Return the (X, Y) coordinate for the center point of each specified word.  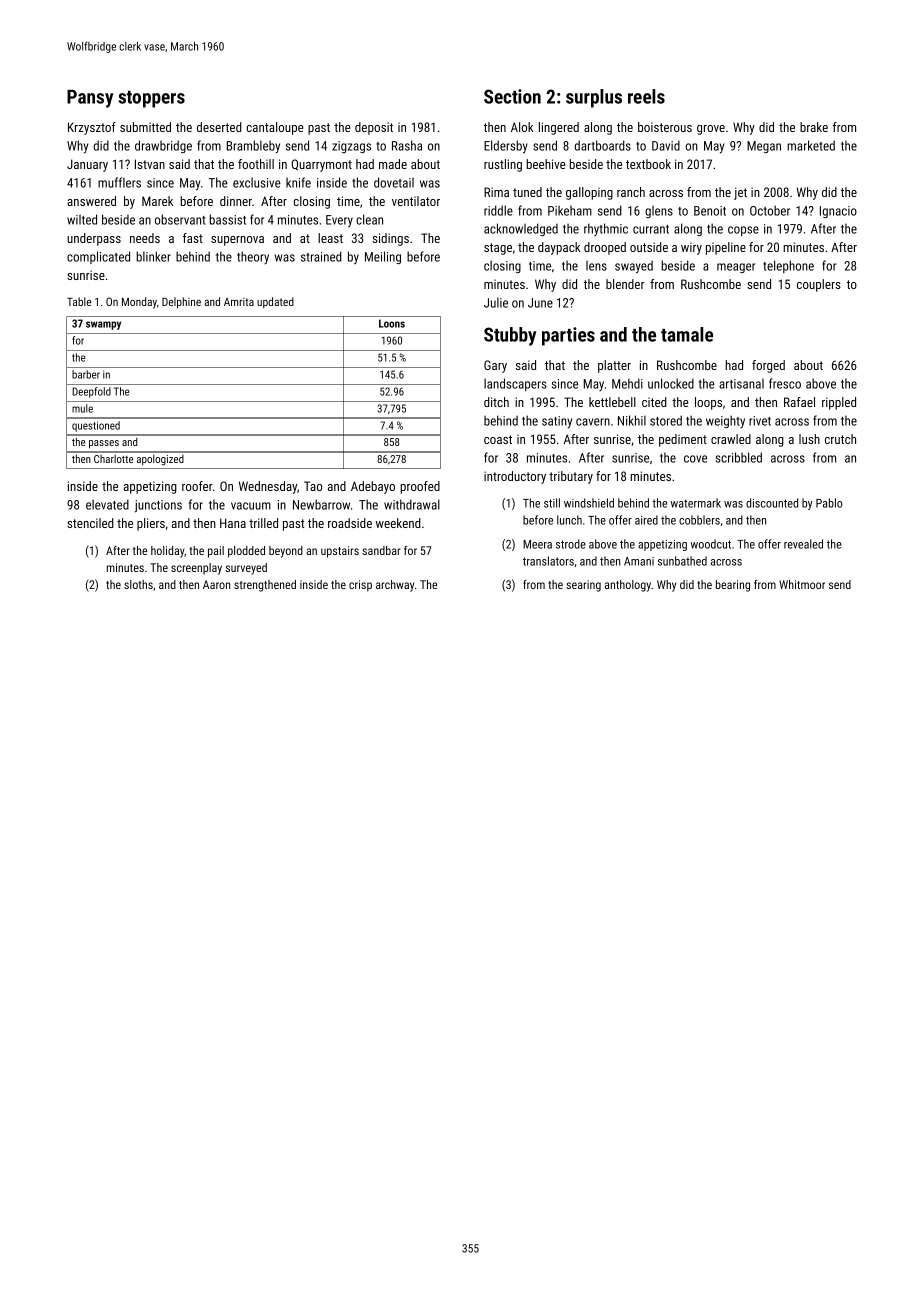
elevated (107, 504)
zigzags (351, 147)
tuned (527, 192)
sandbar (381, 550)
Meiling (383, 257)
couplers (819, 285)
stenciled (90, 523)
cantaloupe (275, 128)
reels (646, 96)
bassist (227, 219)
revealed (803, 544)
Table (79, 301)
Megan (764, 147)
